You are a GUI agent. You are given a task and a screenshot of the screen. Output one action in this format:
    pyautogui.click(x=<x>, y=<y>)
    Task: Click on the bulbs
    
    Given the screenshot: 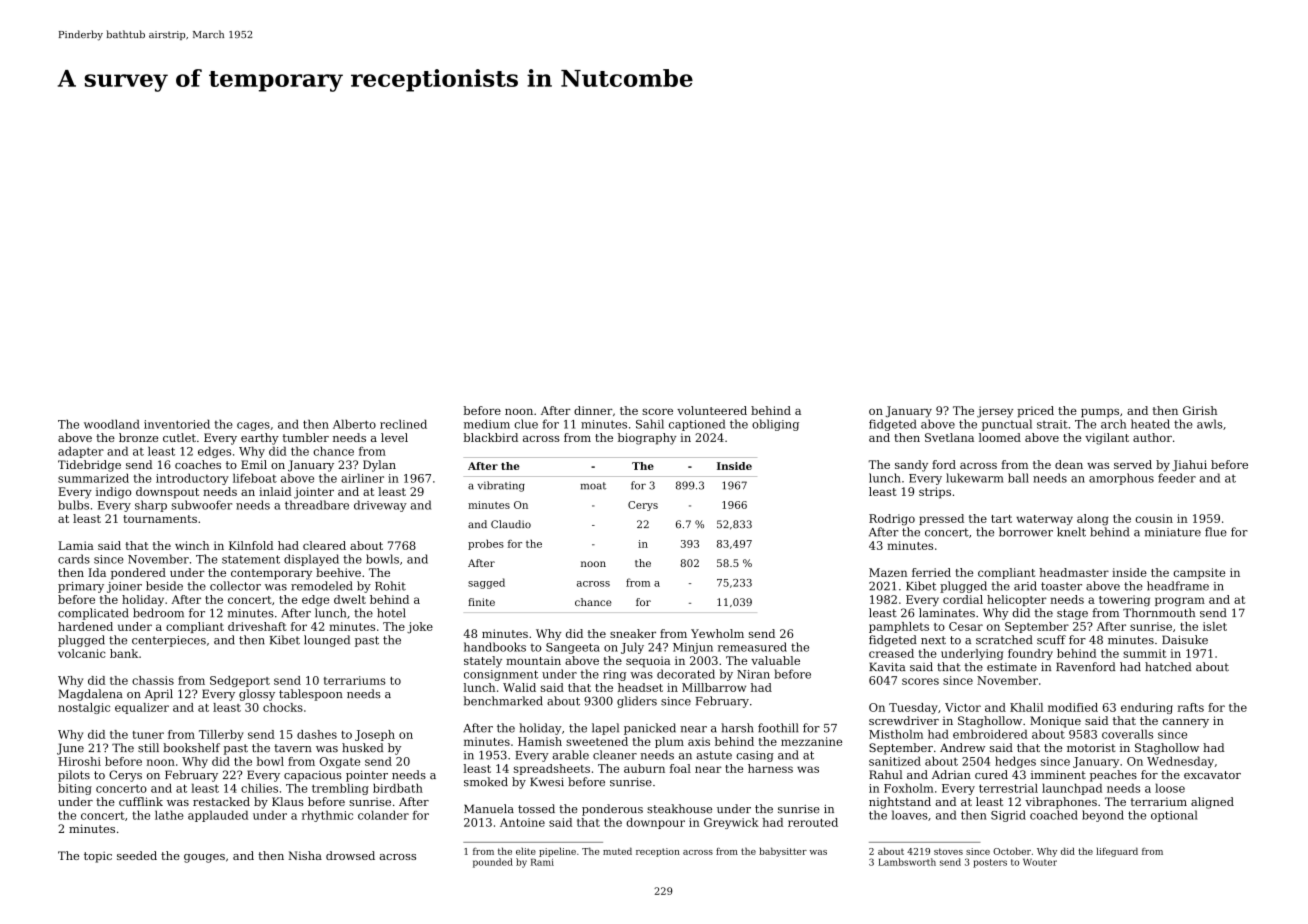 What is the action you would take?
    pyautogui.click(x=73, y=505)
